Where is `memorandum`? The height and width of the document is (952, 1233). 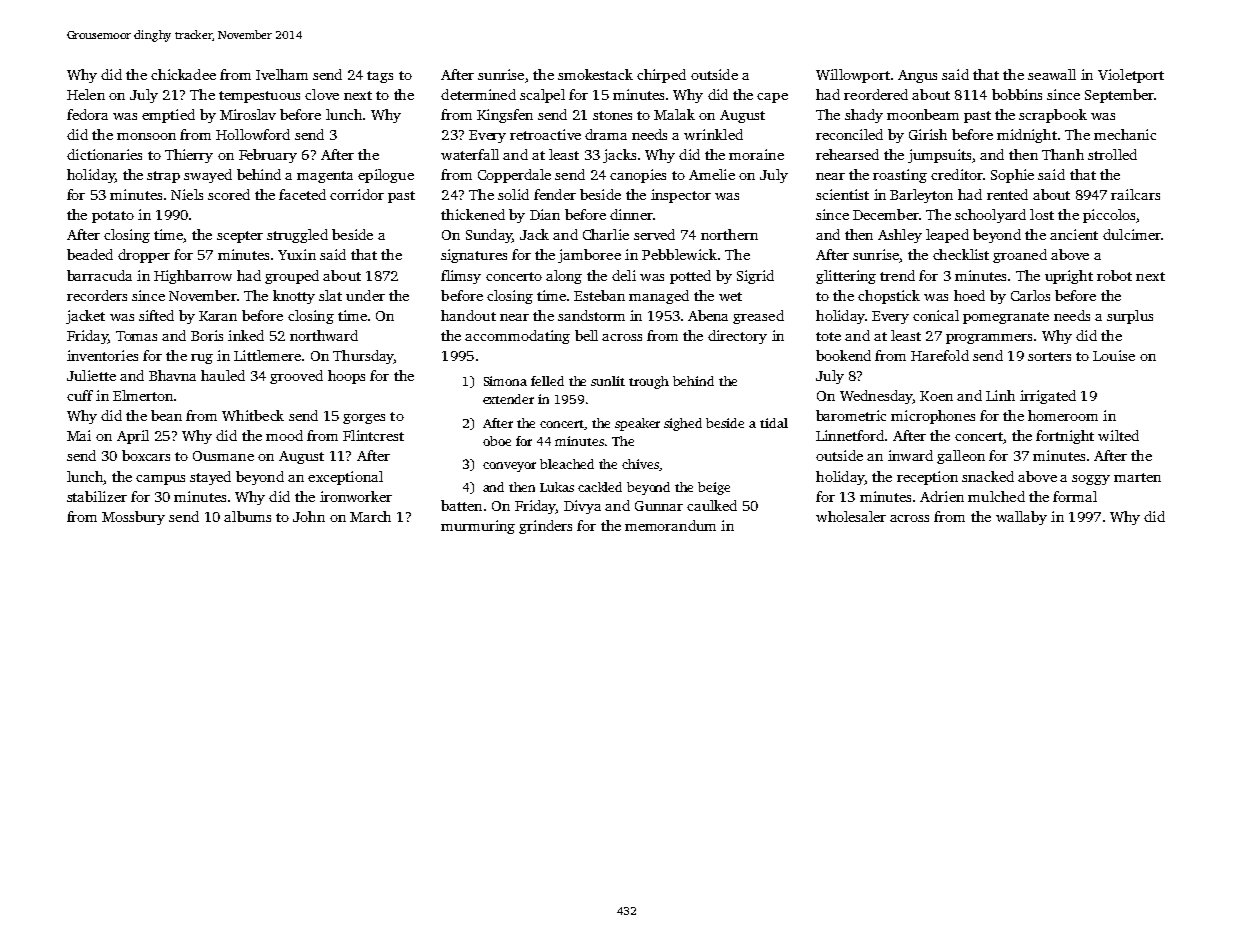 memorandum is located at coordinates (670, 525).
